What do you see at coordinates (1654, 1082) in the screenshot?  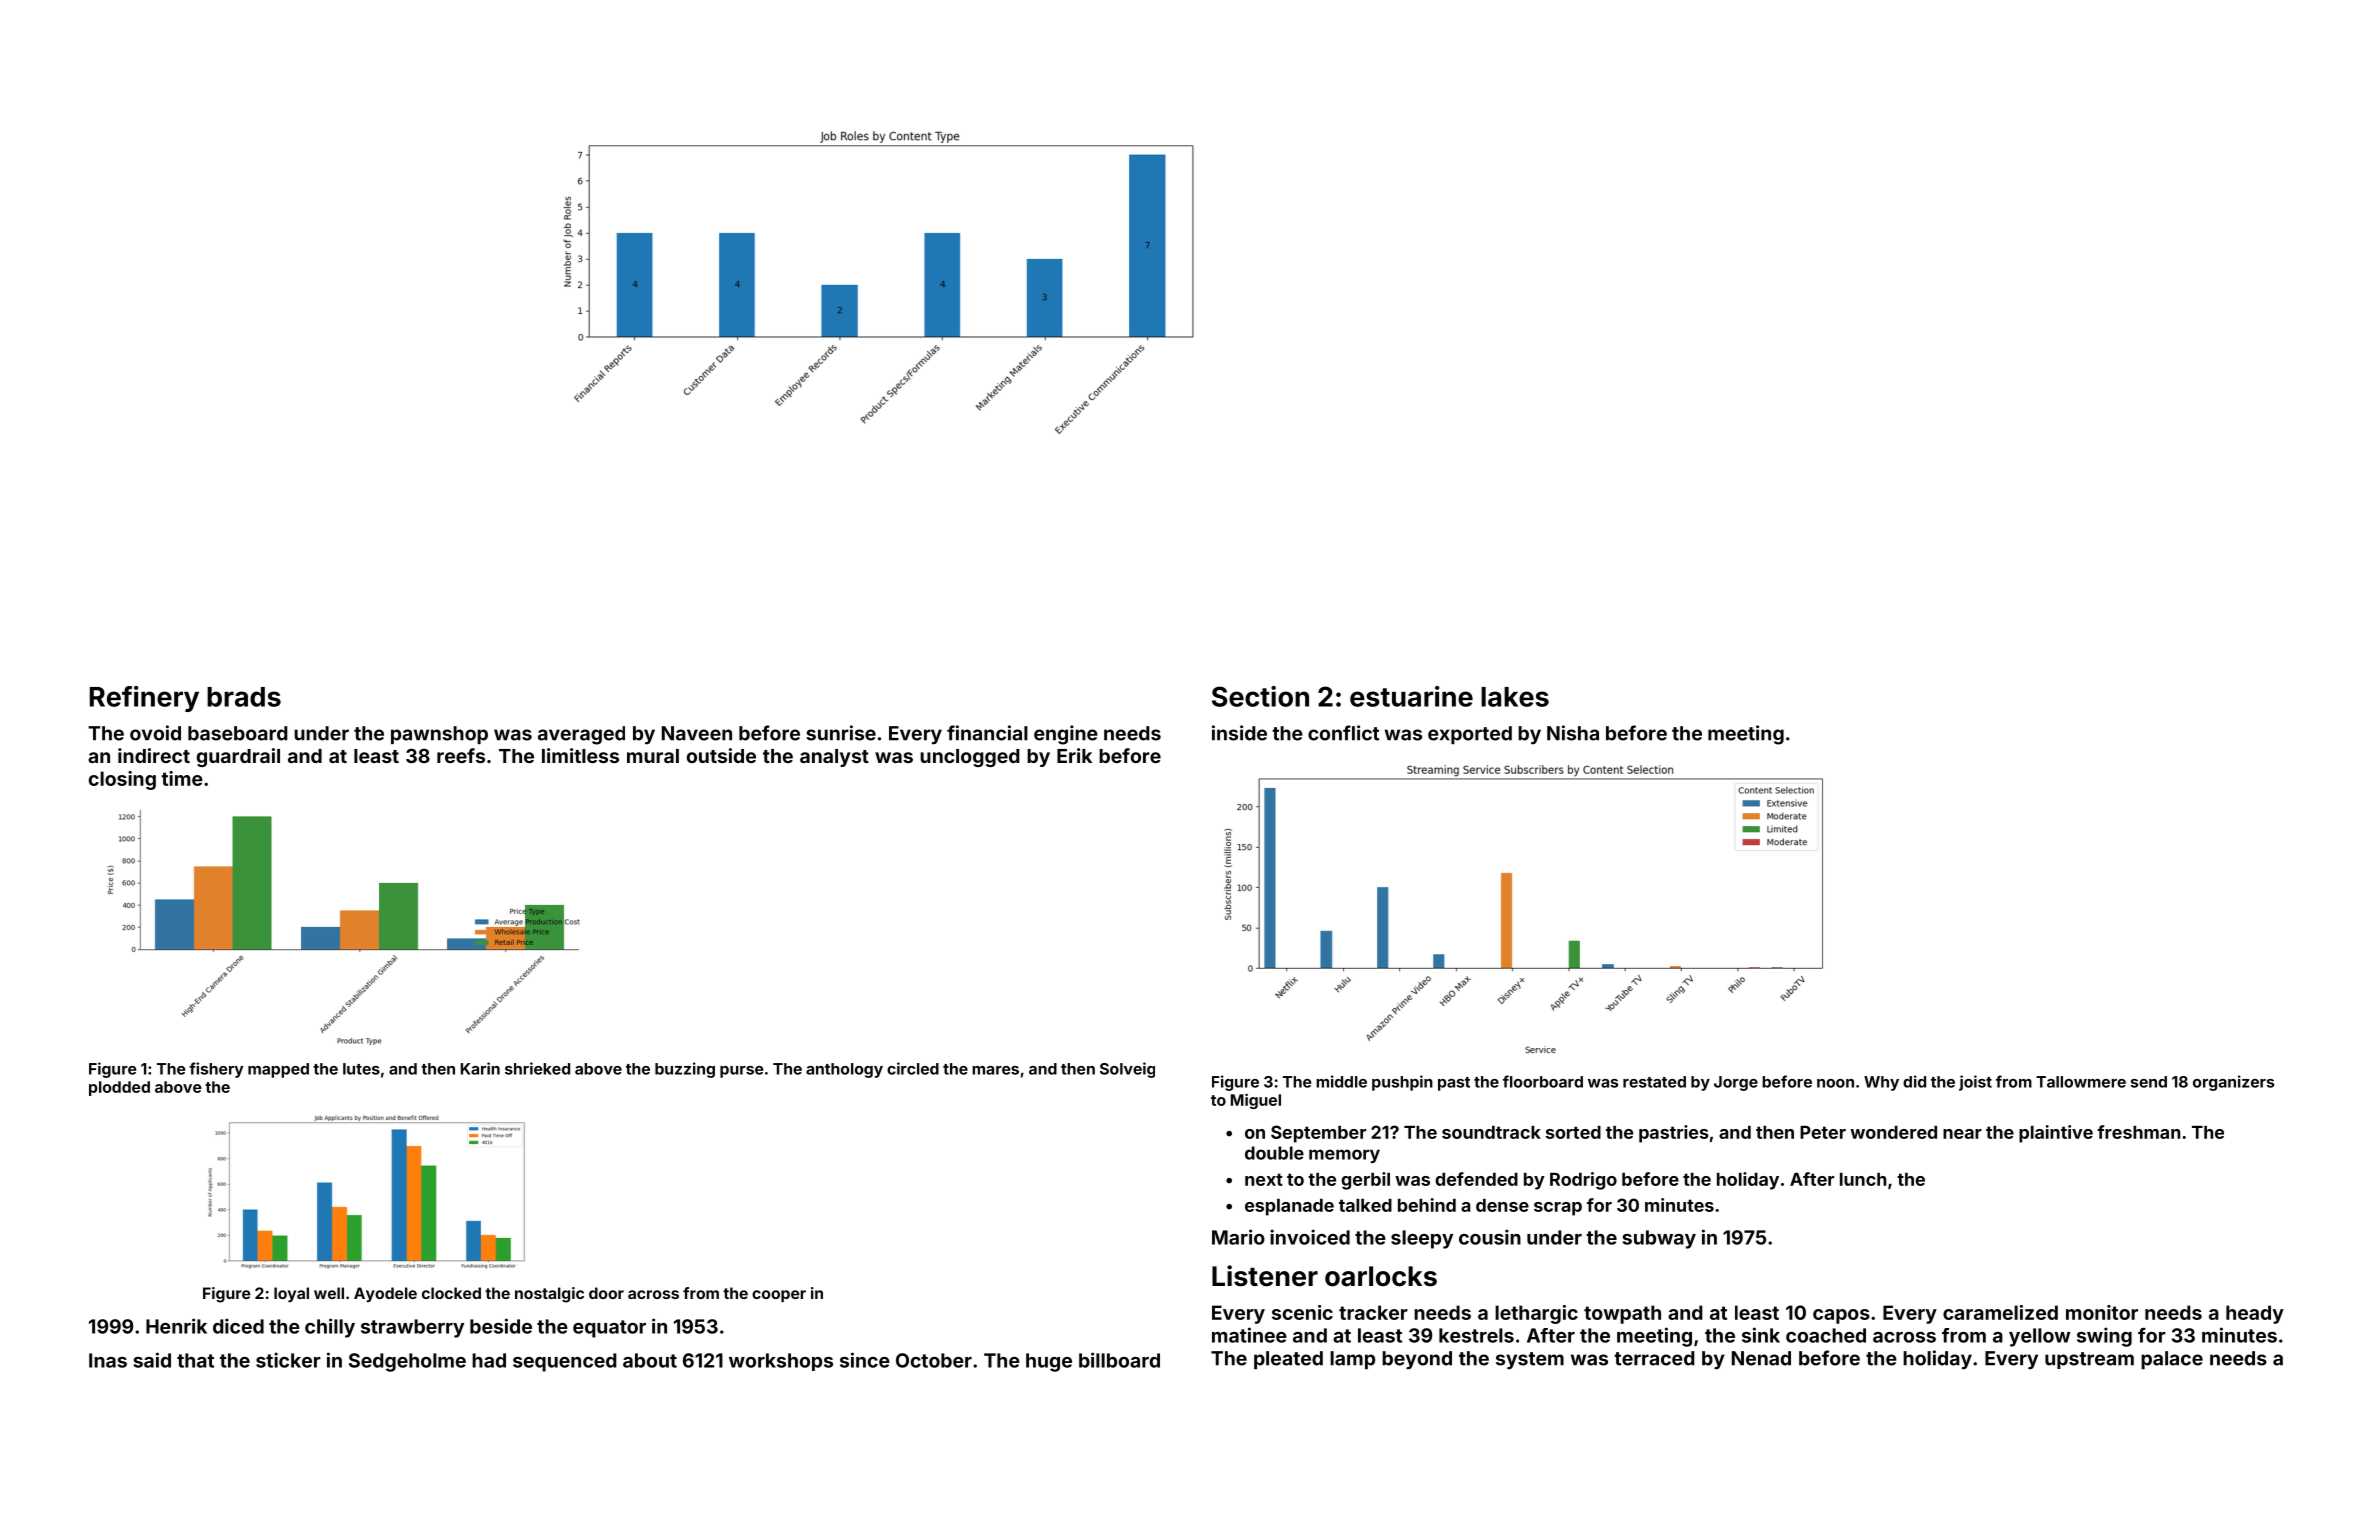 I see `restated` at bounding box center [1654, 1082].
